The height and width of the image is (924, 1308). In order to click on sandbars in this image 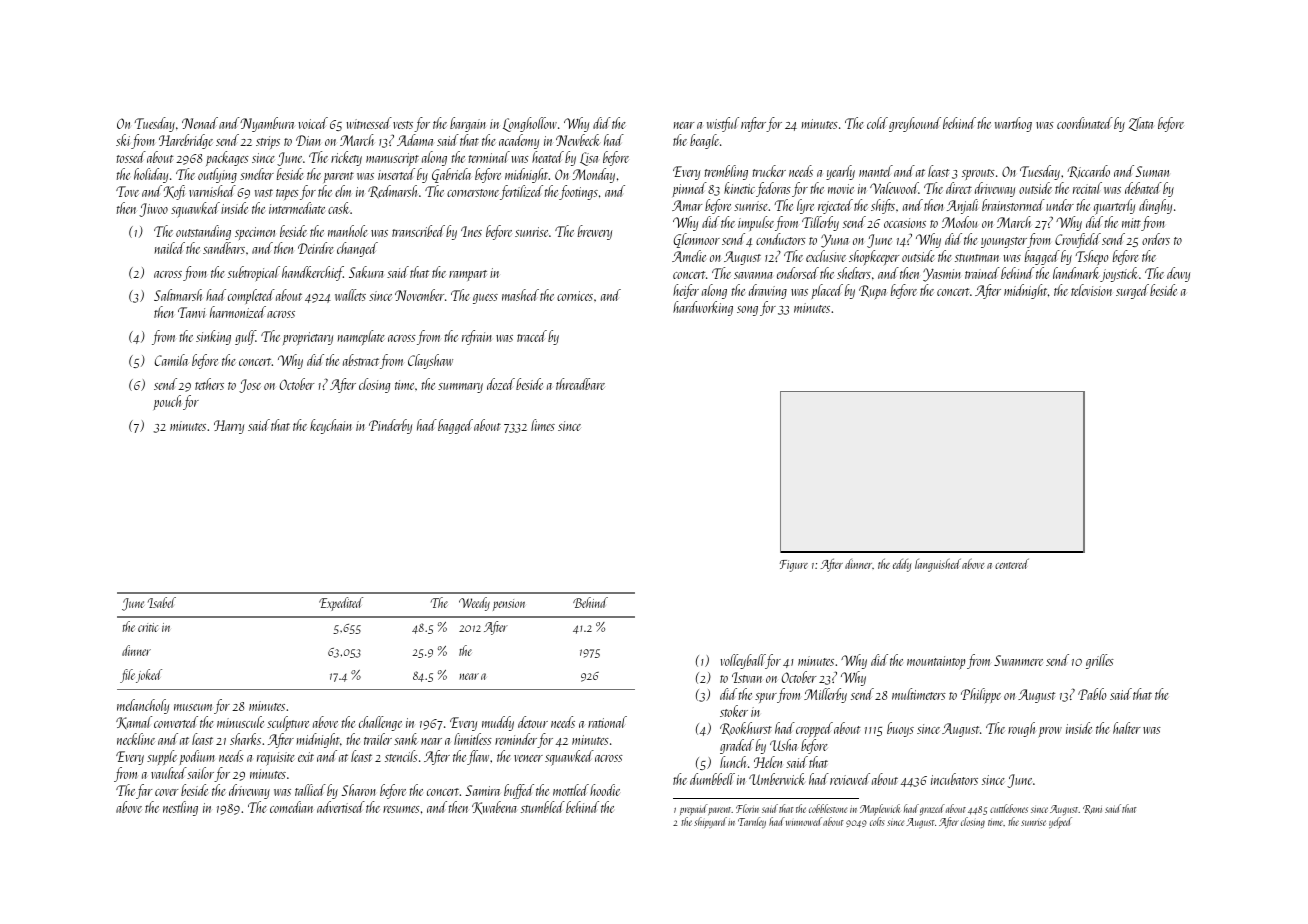, I will do `click(224, 248)`.
